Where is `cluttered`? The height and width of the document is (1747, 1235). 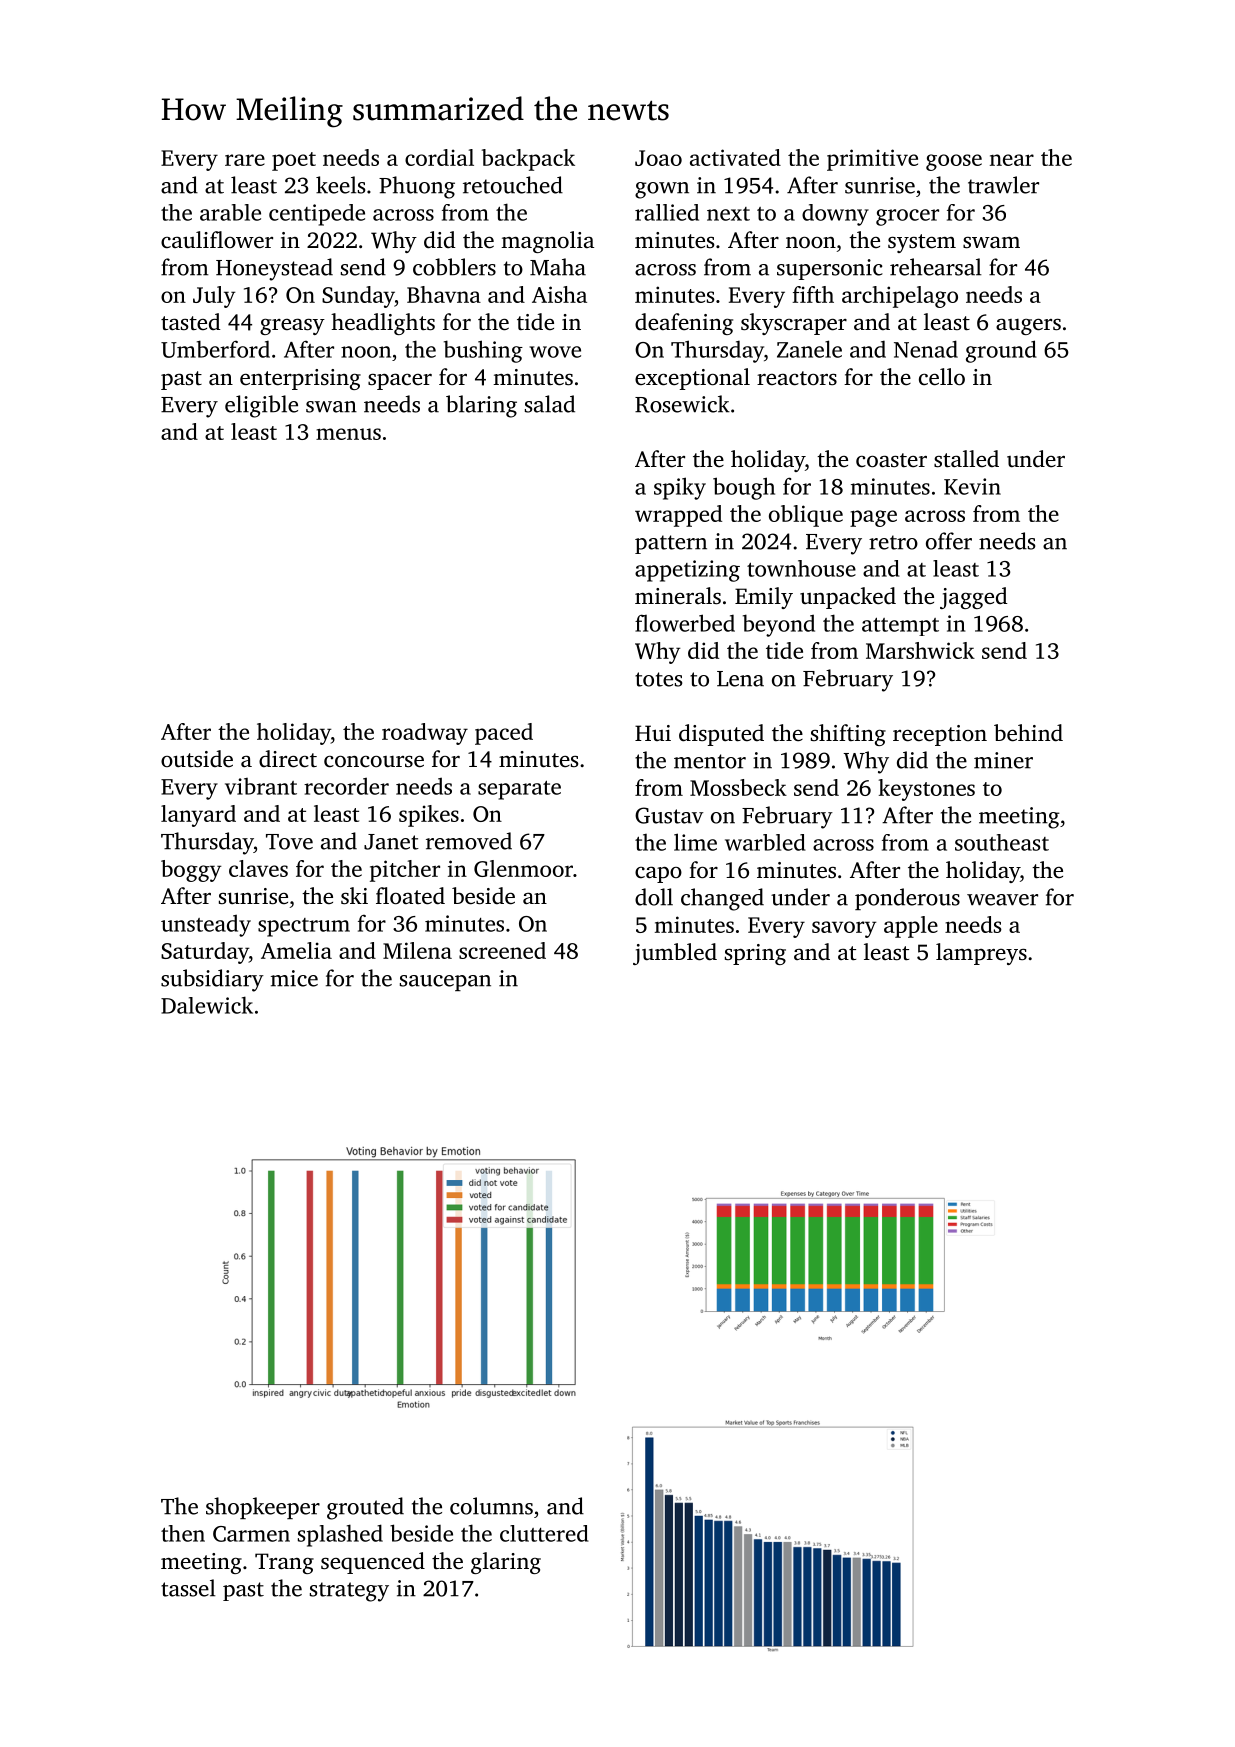
cluttered is located at coordinates (544, 1533).
